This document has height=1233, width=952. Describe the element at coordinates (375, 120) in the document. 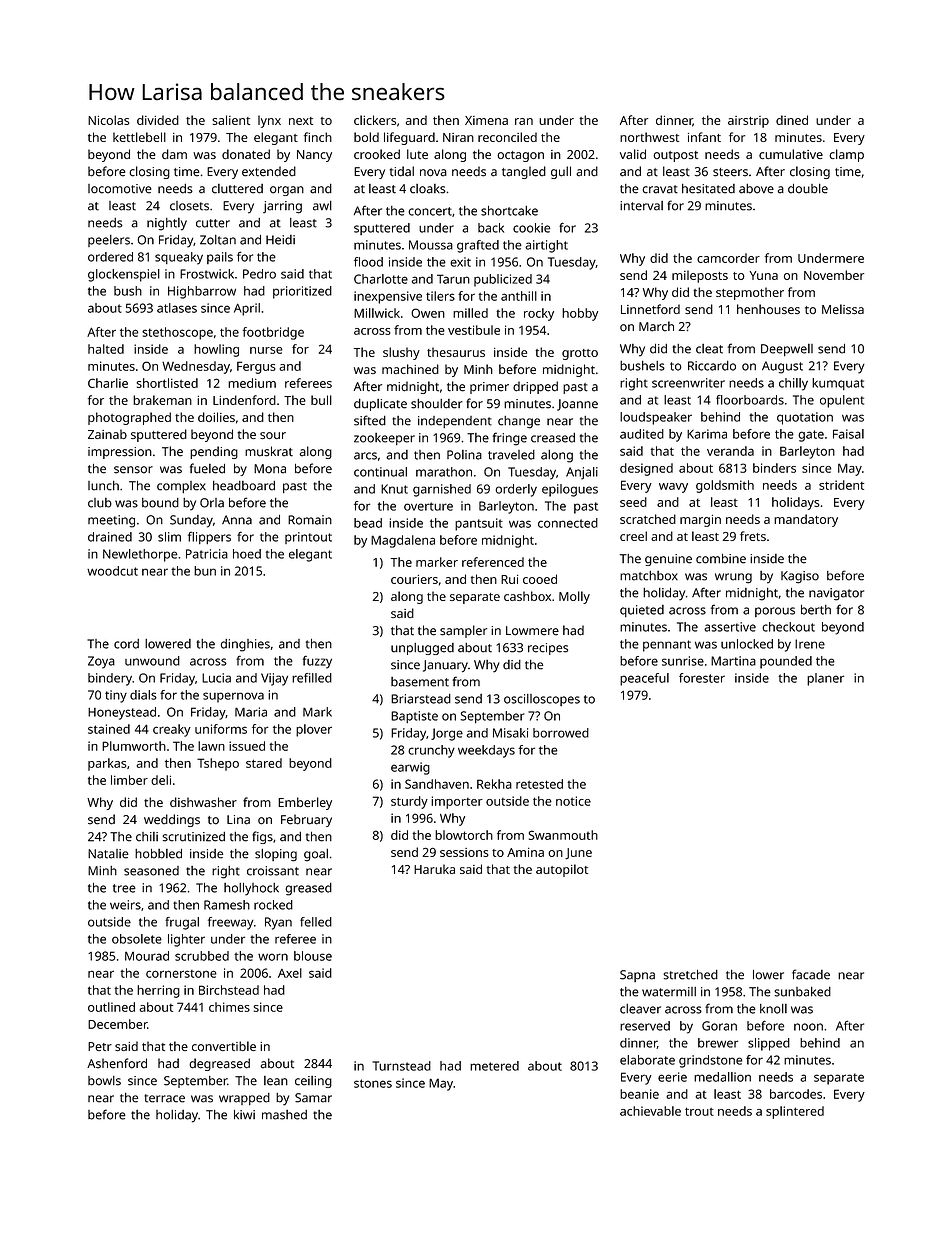

I see `clickers` at that location.
